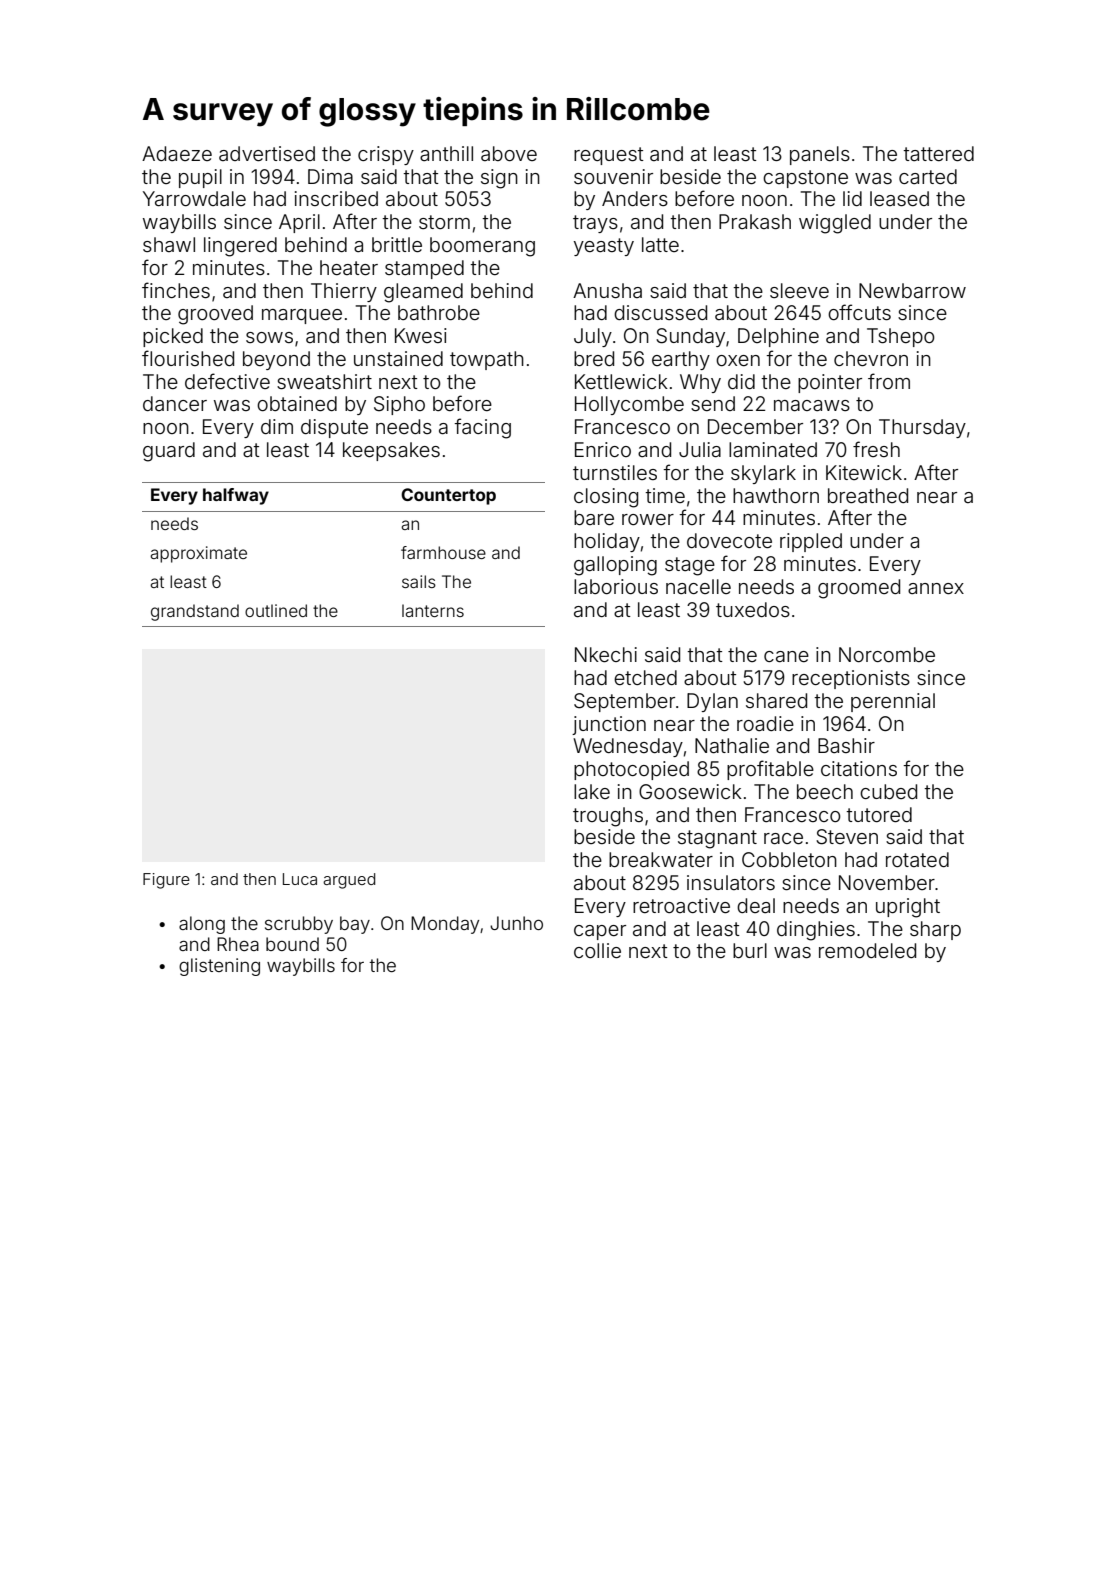  I want to click on fresh, so click(876, 449).
